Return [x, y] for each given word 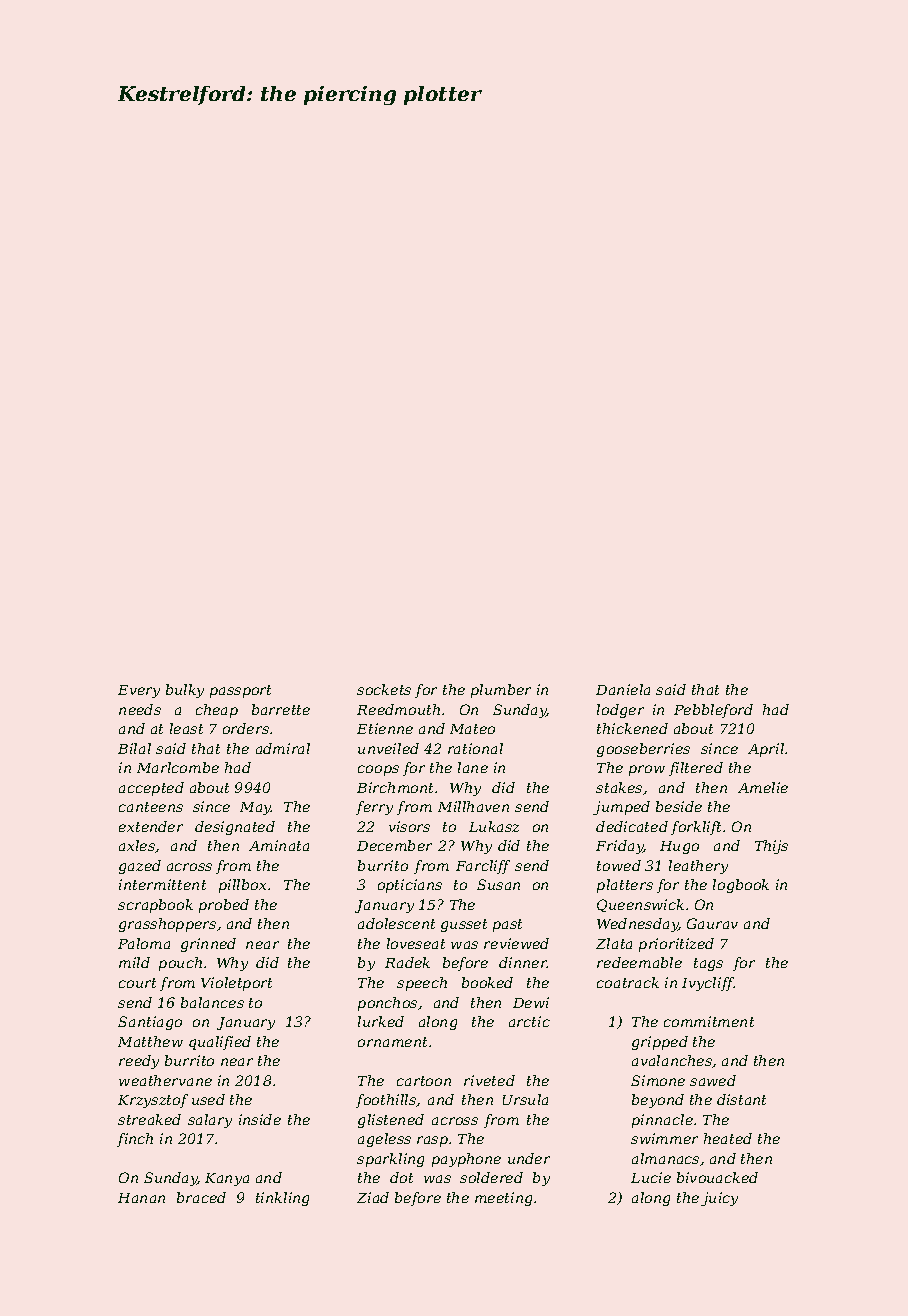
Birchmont [395, 787]
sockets [384, 689]
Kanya [227, 1179]
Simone [658, 1080]
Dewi [531, 1002]
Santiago [150, 1023]
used [208, 1099]
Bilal [134, 748]
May [256, 808]
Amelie [763, 787]
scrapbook [155, 906]
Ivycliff [708, 984]
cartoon [424, 1081]
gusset [464, 925]
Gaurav [712, 923]
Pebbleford [713, 711]
